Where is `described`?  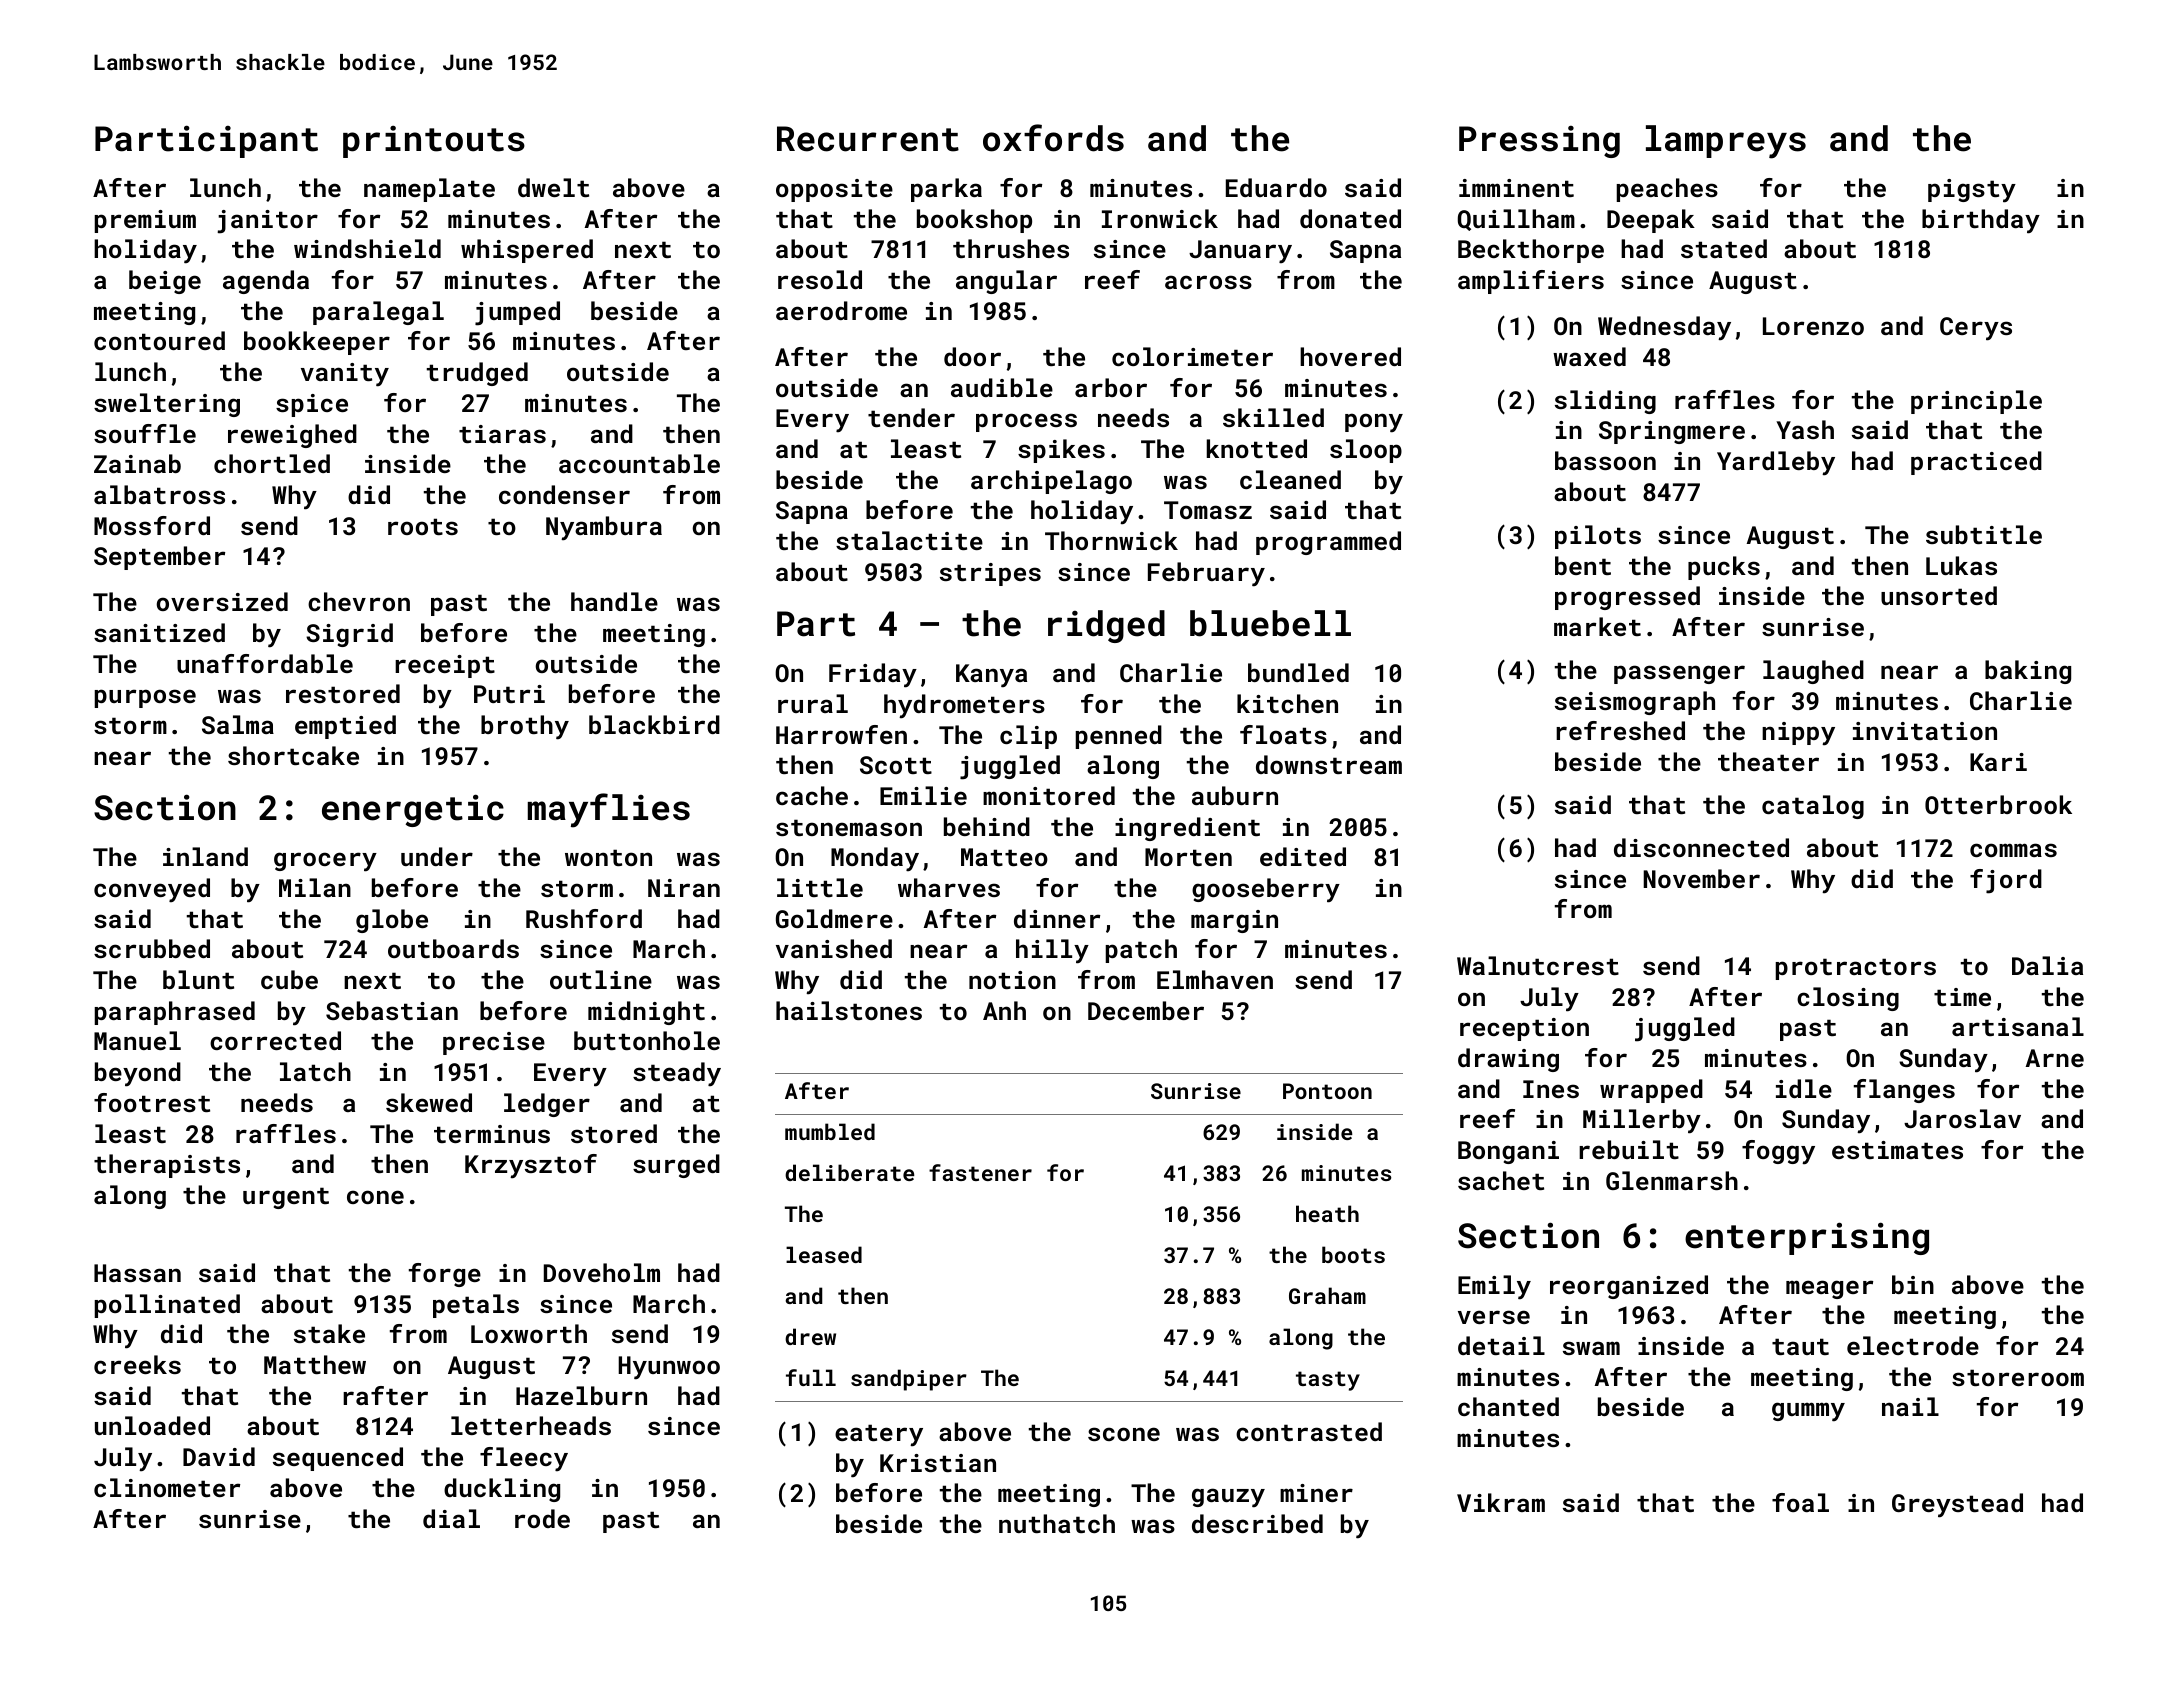 described is located at coordinates (1257, 1523).
